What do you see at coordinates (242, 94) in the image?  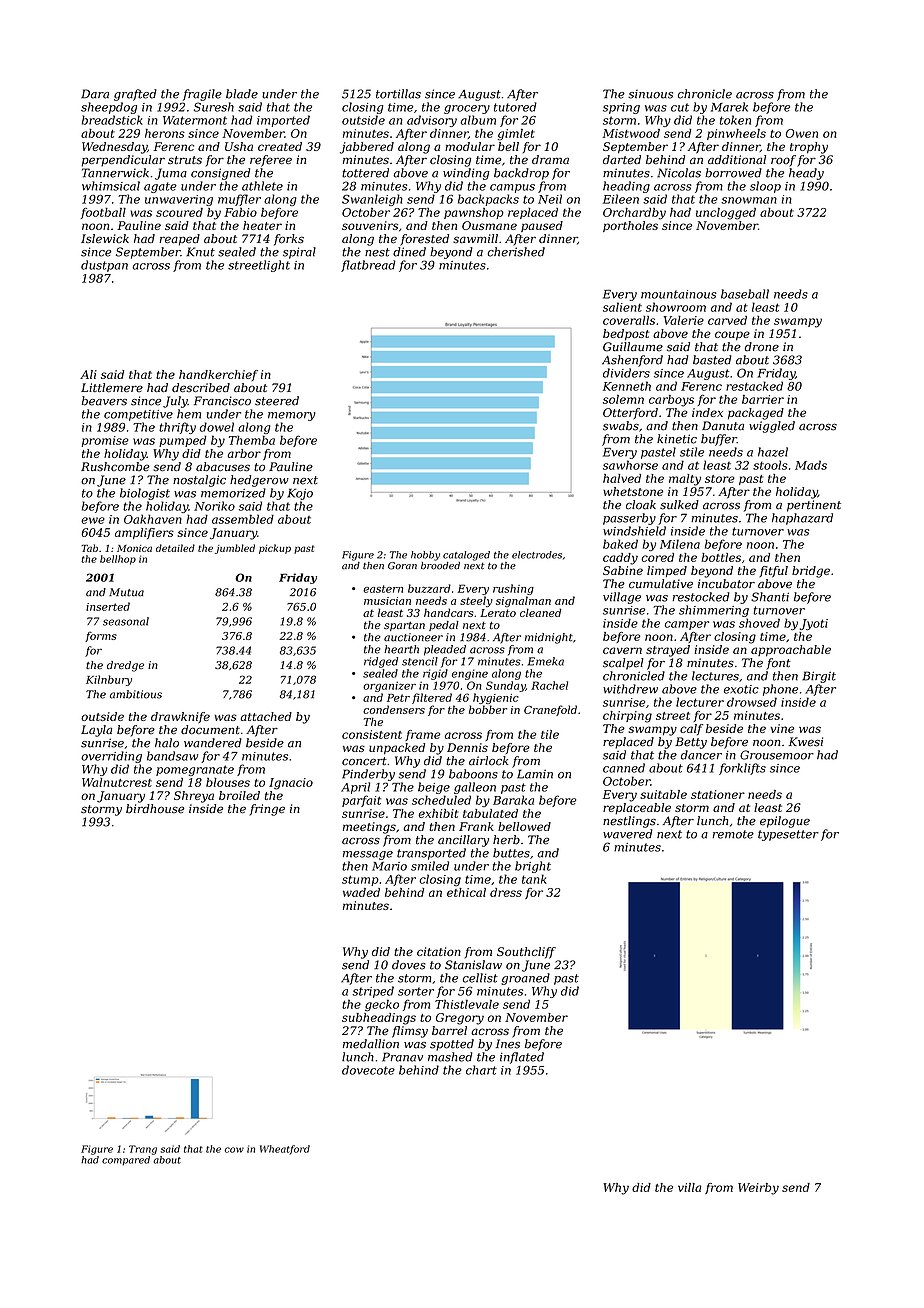 I see `blade` at bounding box center [242, 94].
